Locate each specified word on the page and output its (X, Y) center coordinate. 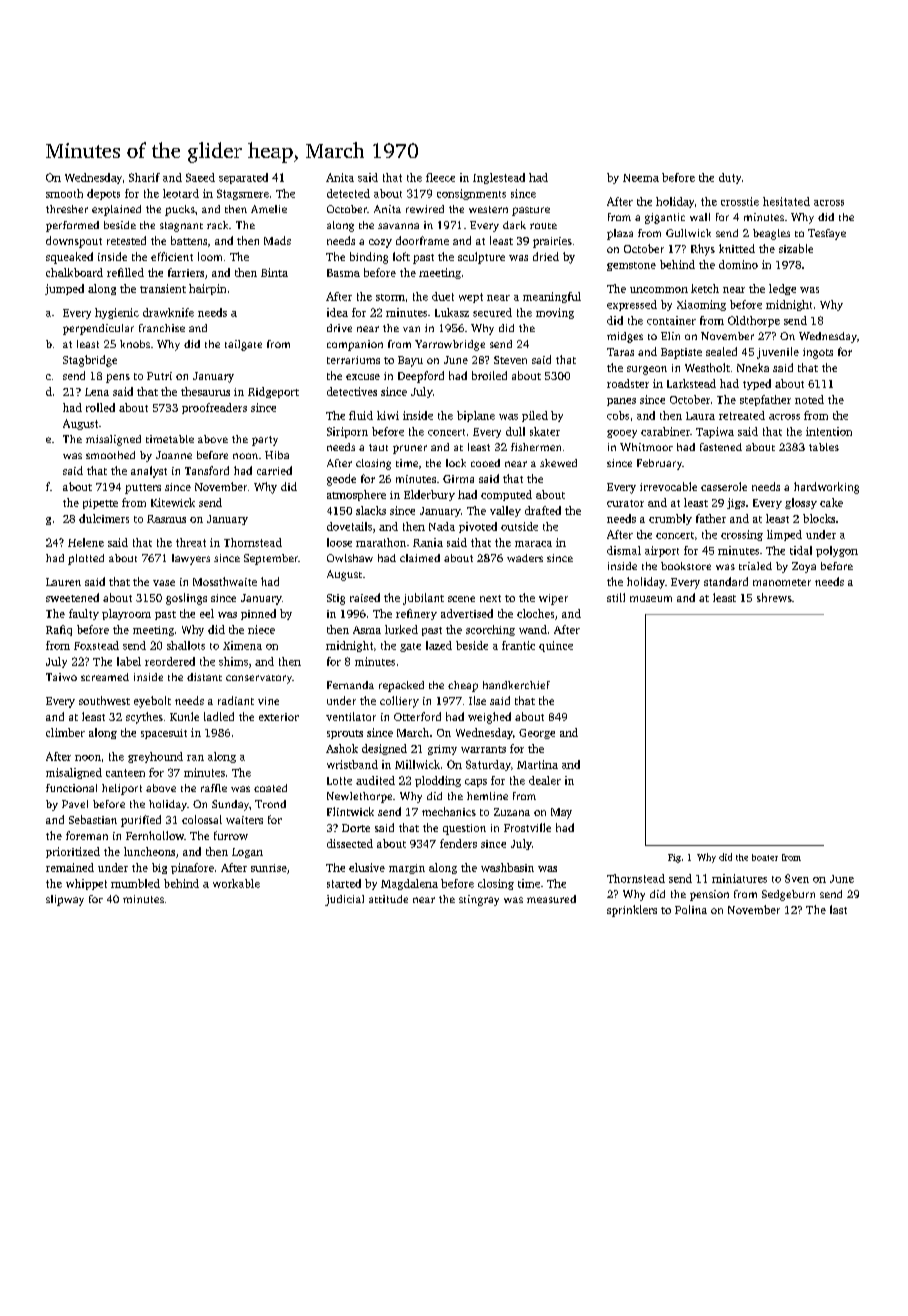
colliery (399, 702)
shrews (774, 597)
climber (65, 732)
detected (348, 193)
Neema (641, 178)
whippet (86, 884)
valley (505, 511)
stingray (479, 900)
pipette (100, 504)
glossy (801, 503)
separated (243, 178)
